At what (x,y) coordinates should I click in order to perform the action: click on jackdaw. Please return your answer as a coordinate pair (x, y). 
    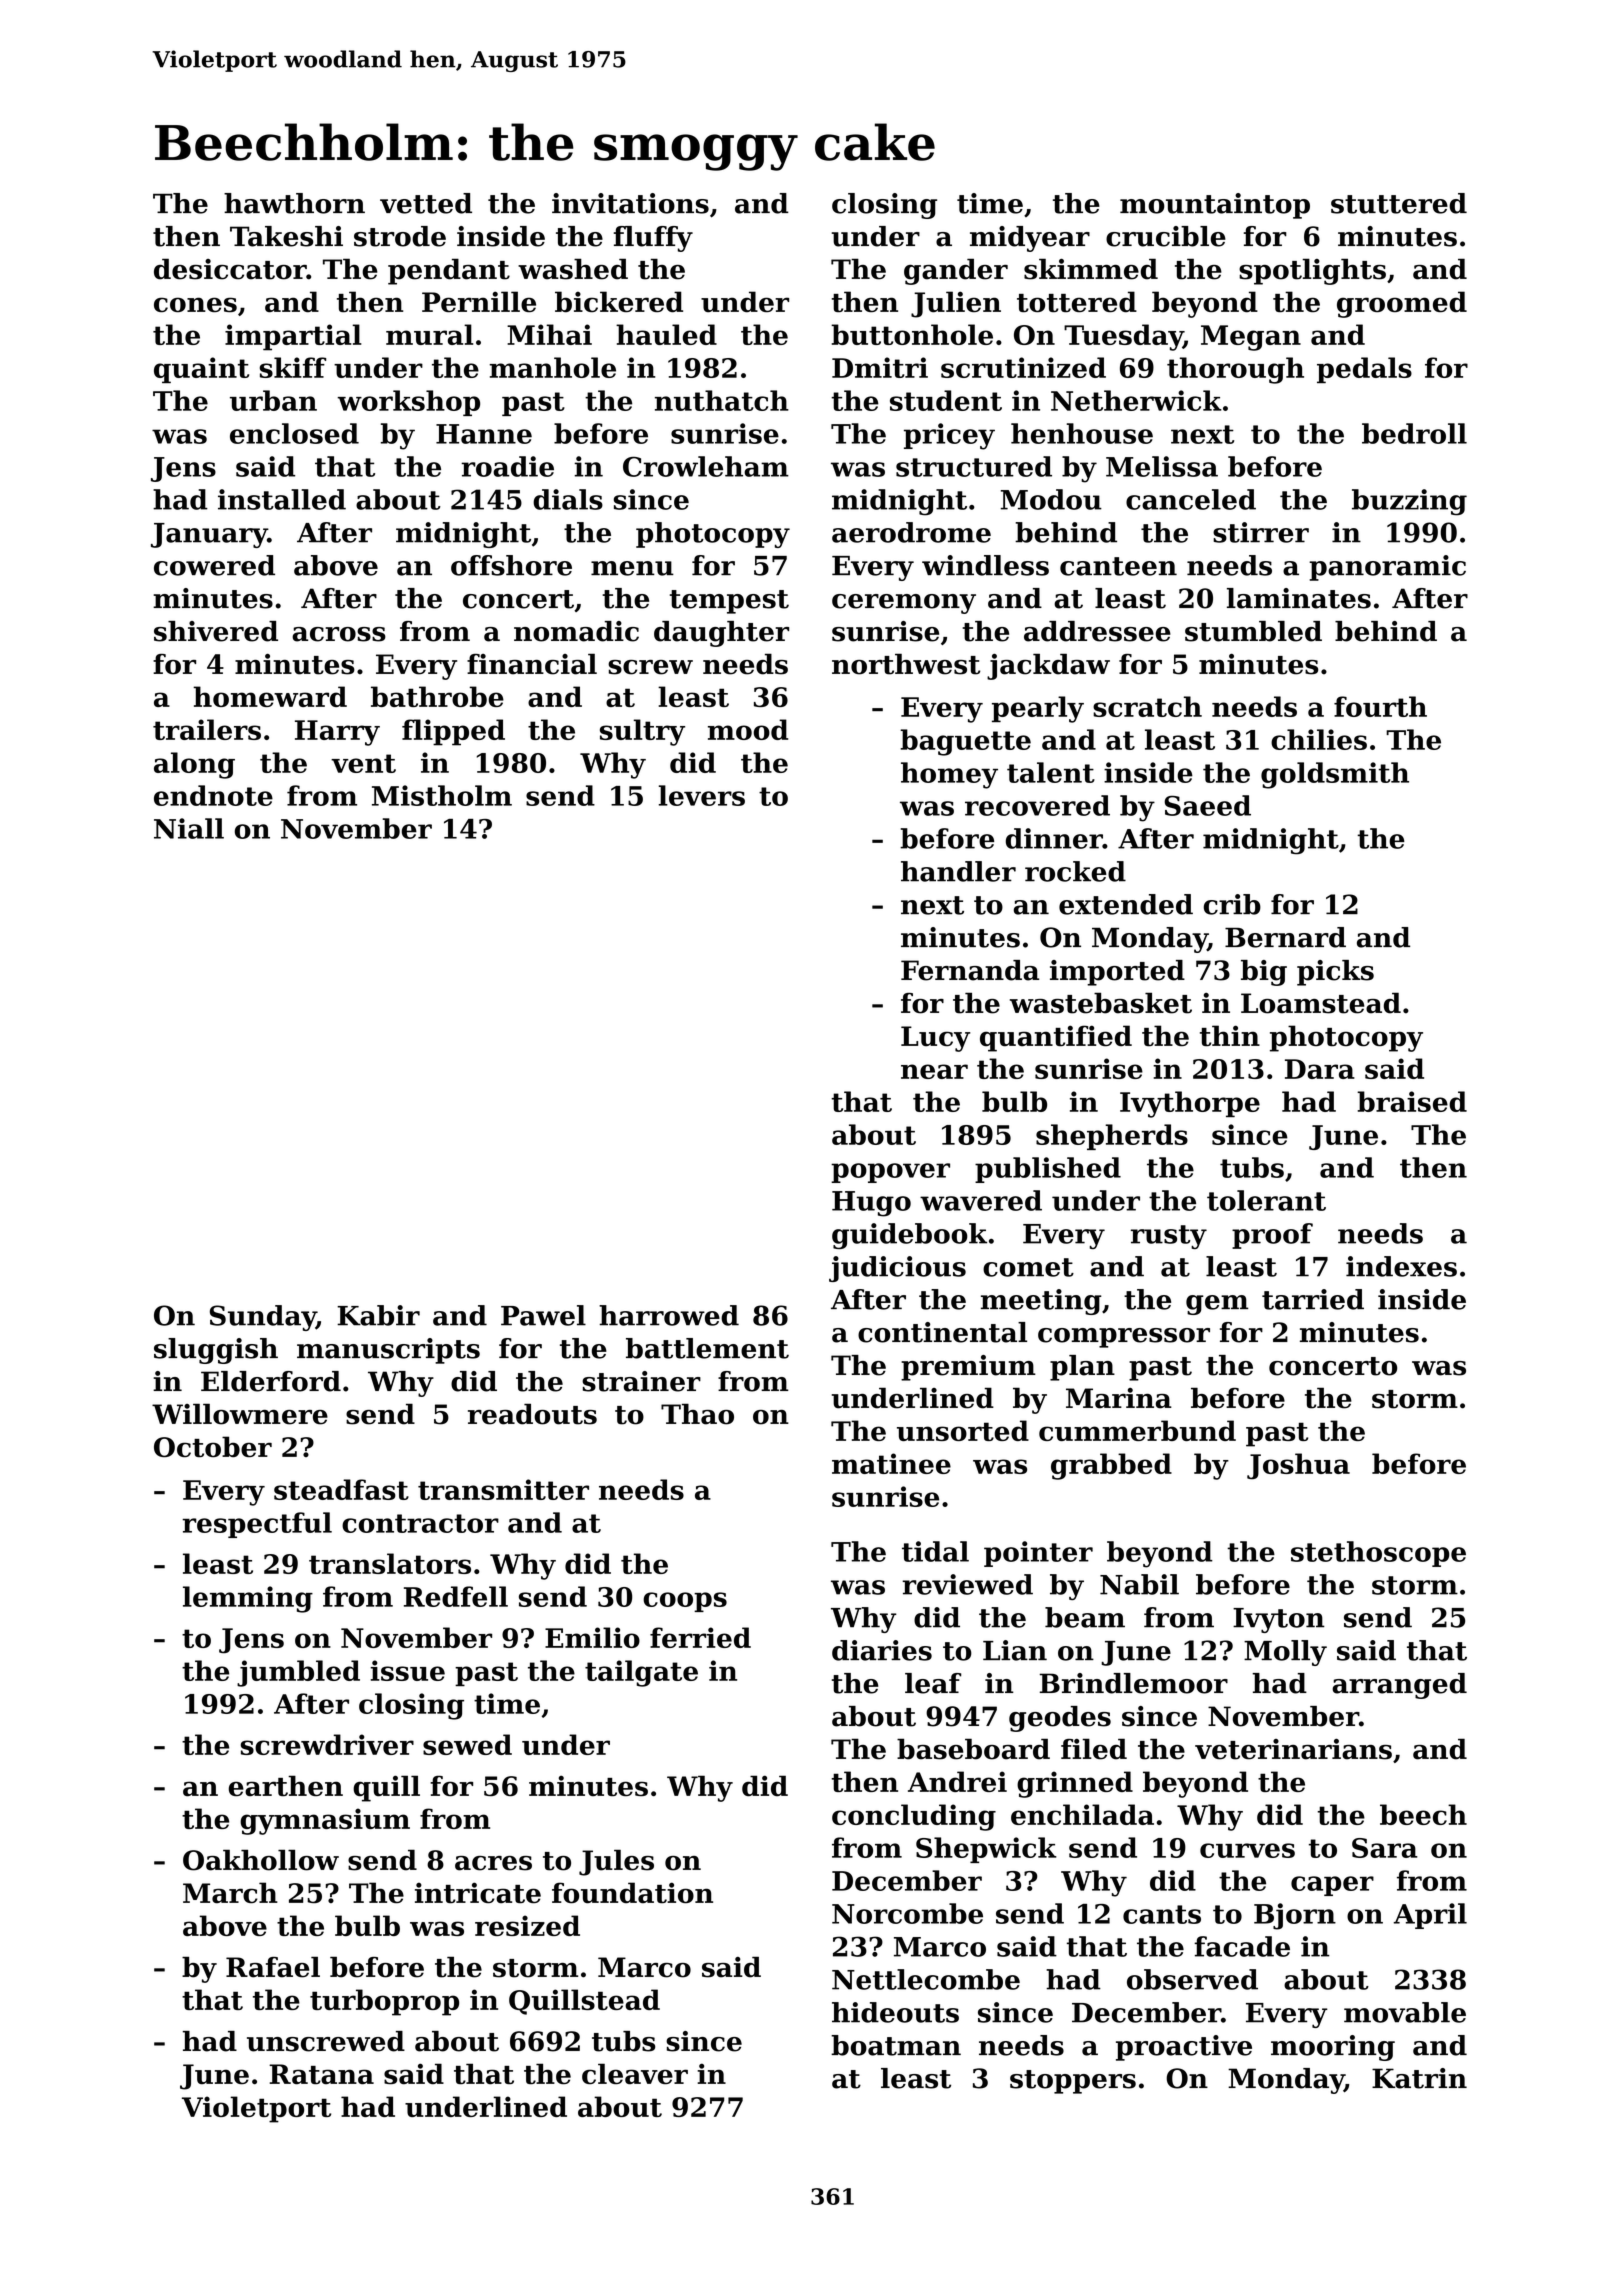
    Looking at the image, I should click on (1048, 667).
